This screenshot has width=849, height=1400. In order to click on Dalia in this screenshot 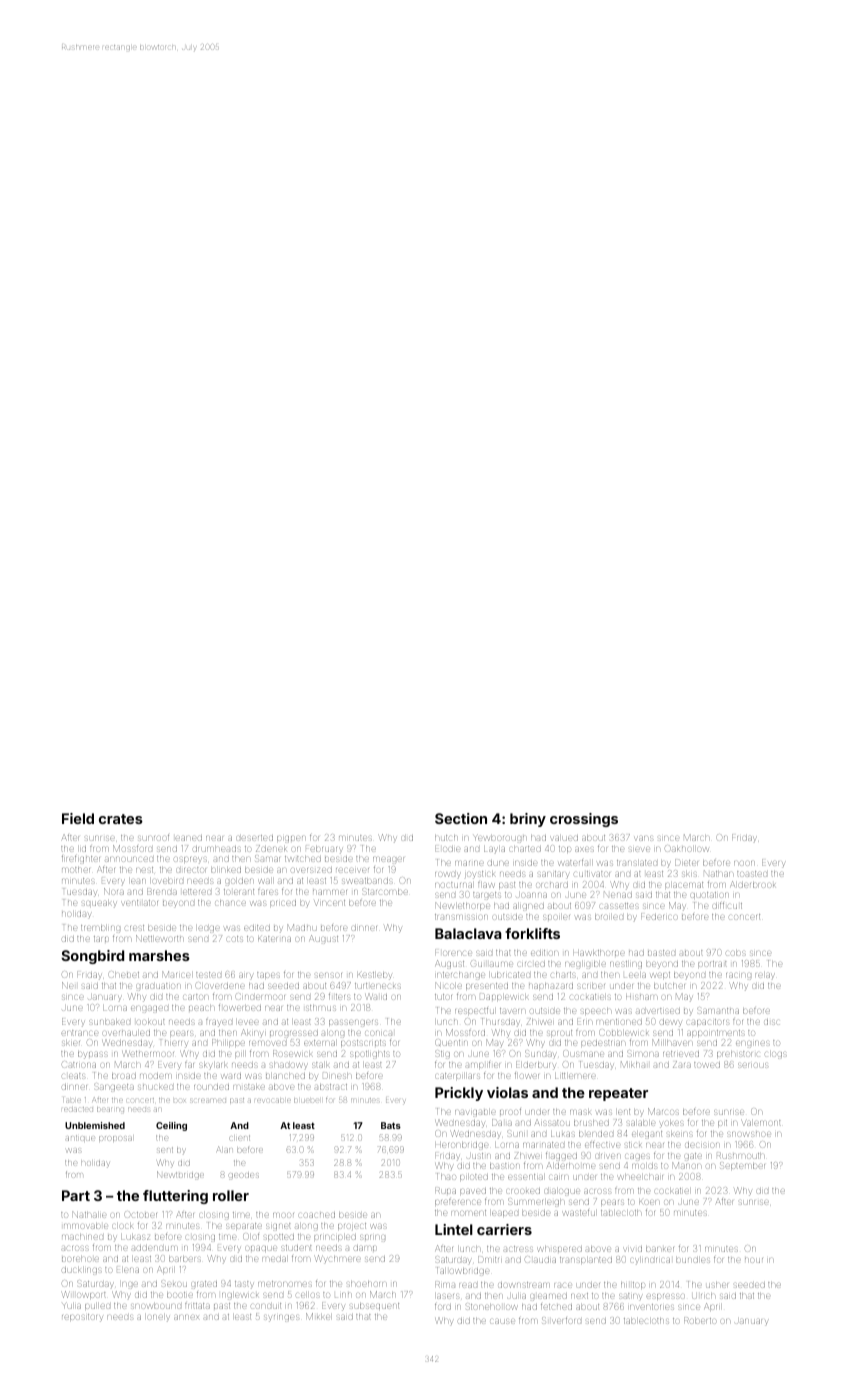, I will do `click(502, 1122)`.
